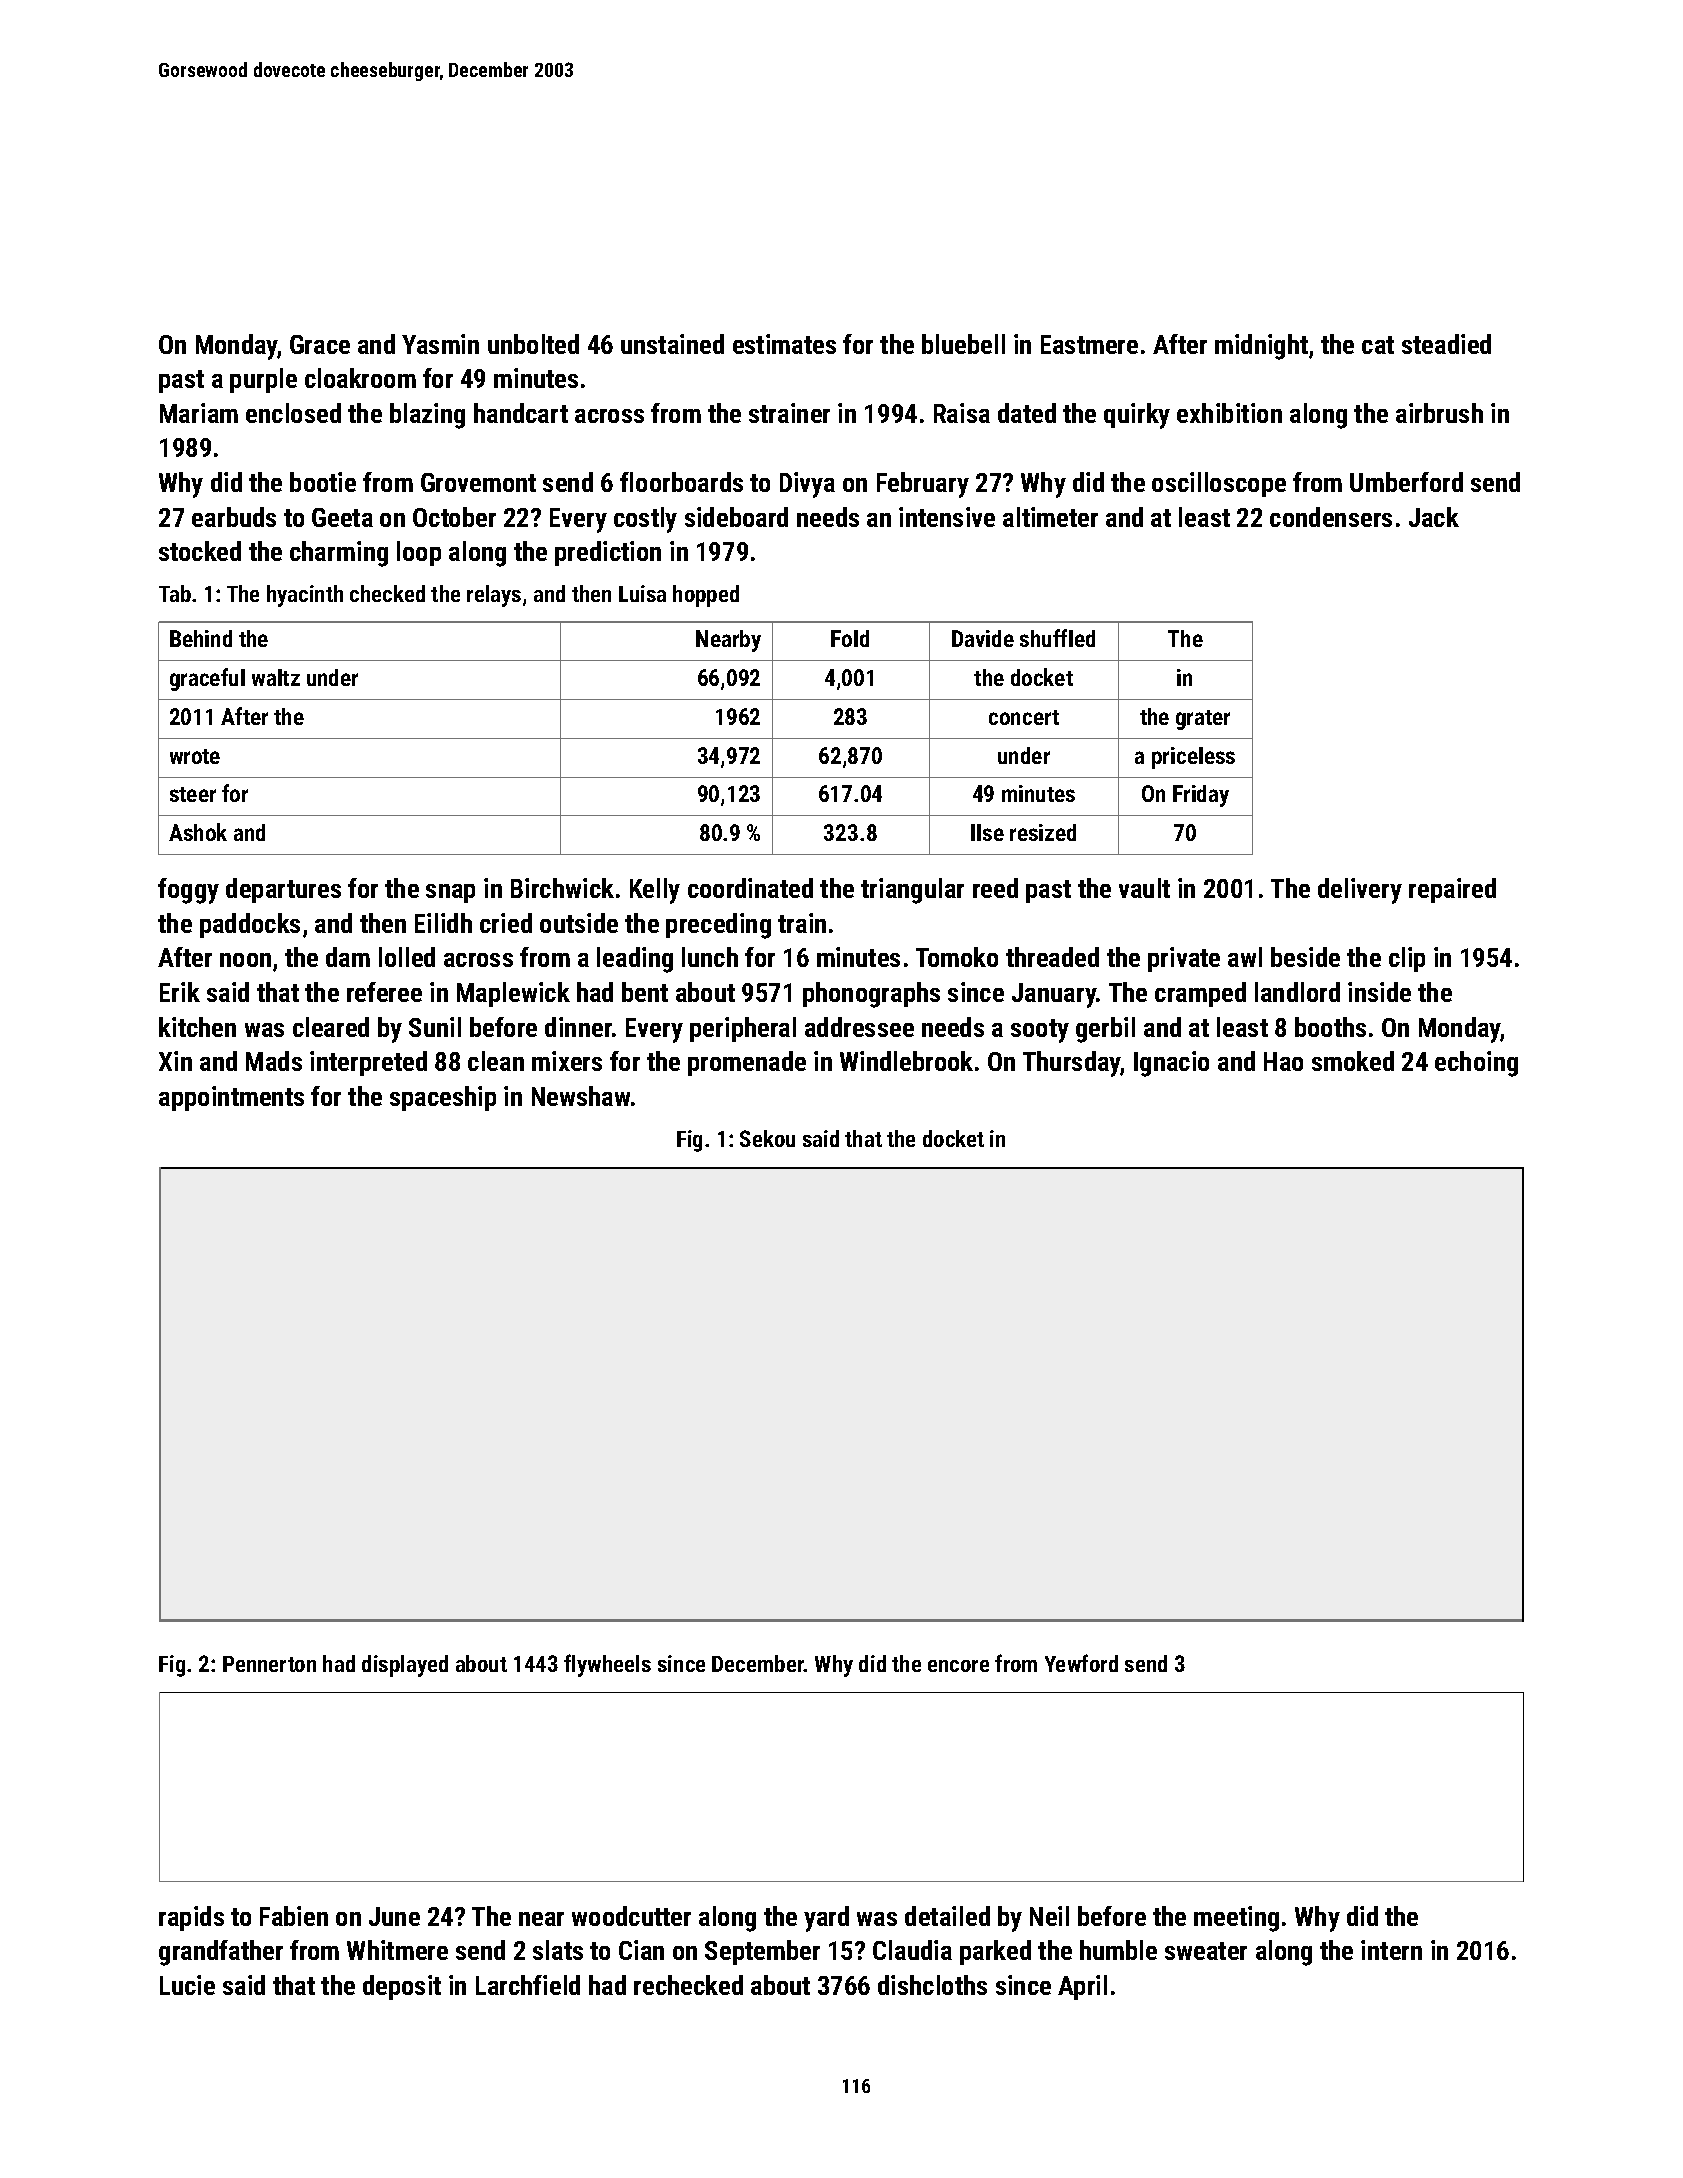 The image size is (1683, 2178). Describe the element at coordinates (607, 1665) in the document. I see `flywheels` at that location.
